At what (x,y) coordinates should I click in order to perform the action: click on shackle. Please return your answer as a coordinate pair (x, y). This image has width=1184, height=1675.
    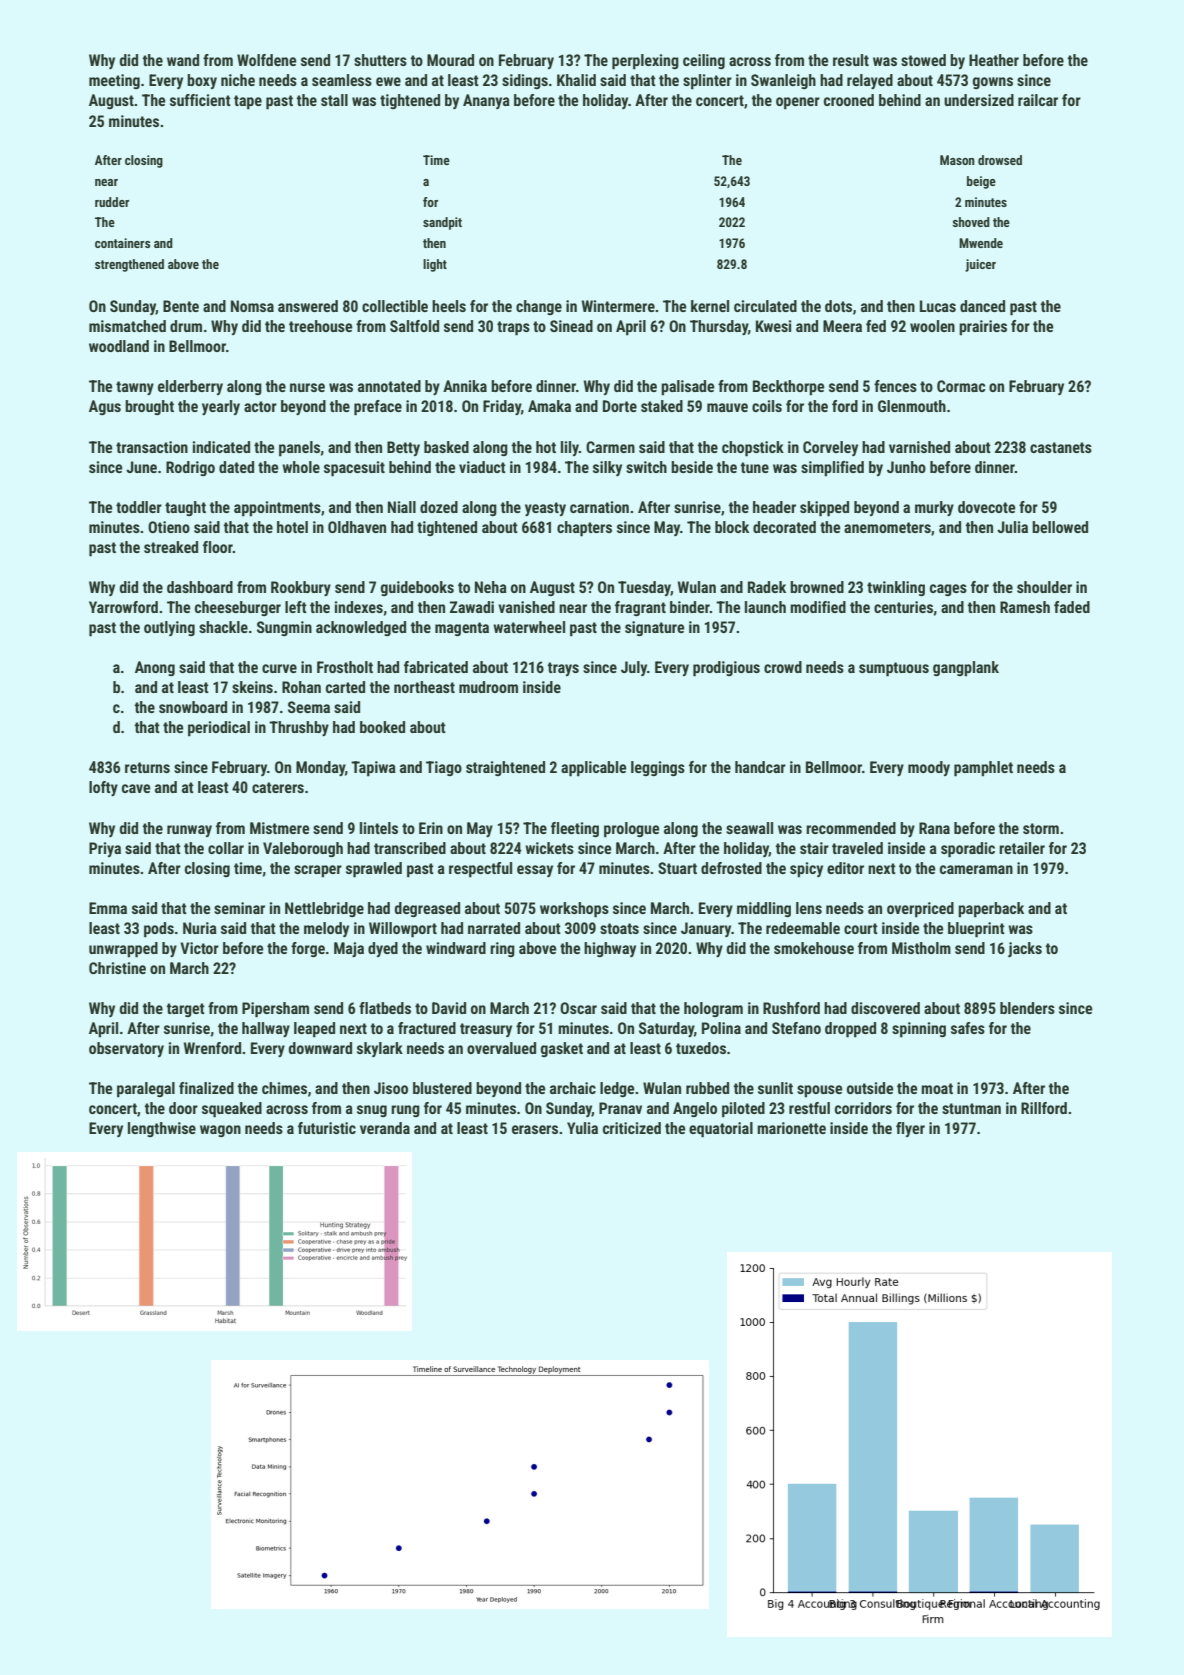
    Looking at the image, I should click on (223, 627).
